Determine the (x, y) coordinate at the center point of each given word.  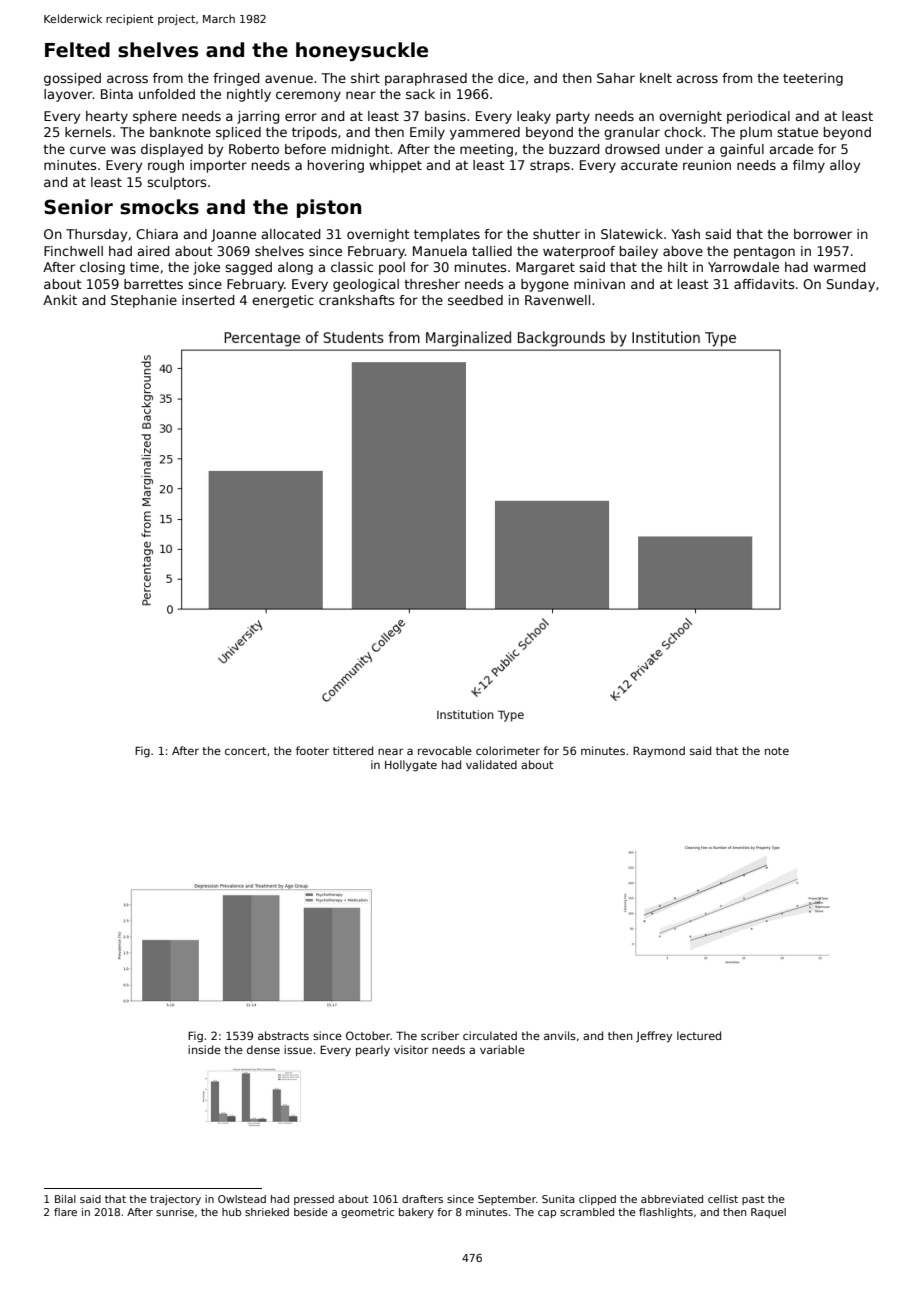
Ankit (60, 300)
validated (491, 764)
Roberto (254, 149)
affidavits (764, 284)
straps (550, 167)
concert (245, 751)
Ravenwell (557, 300)
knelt (656, 78)
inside (204, 1049)
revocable (445, 750)
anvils (560, 1035)
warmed (839, 267)
